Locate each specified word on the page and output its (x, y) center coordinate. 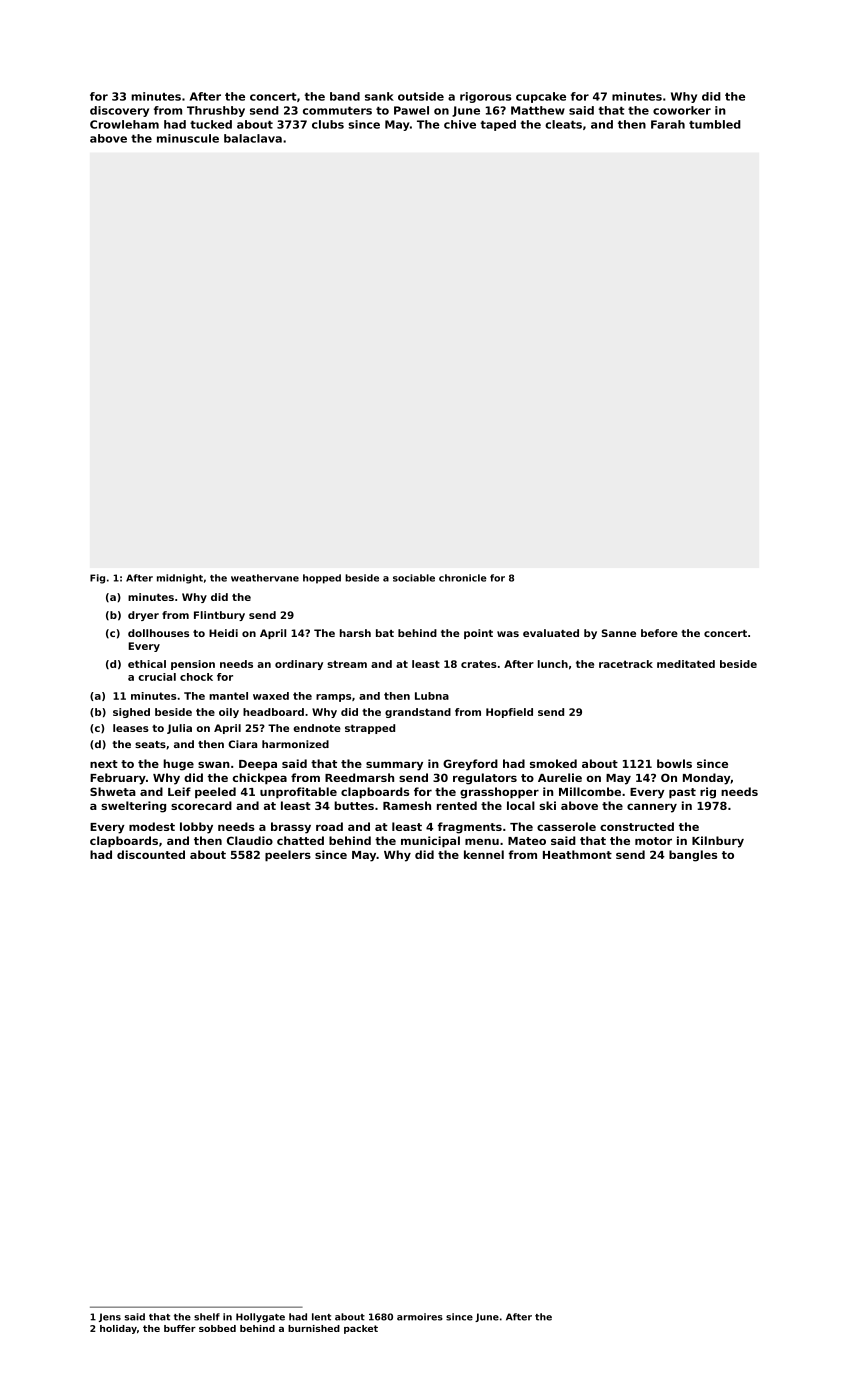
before (659, 633)
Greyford (470, 765)
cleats (563, 124)
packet (361, 1329)
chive (460, 124)
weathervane (265, 578)
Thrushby (216, 111)
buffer (180, 1328)
